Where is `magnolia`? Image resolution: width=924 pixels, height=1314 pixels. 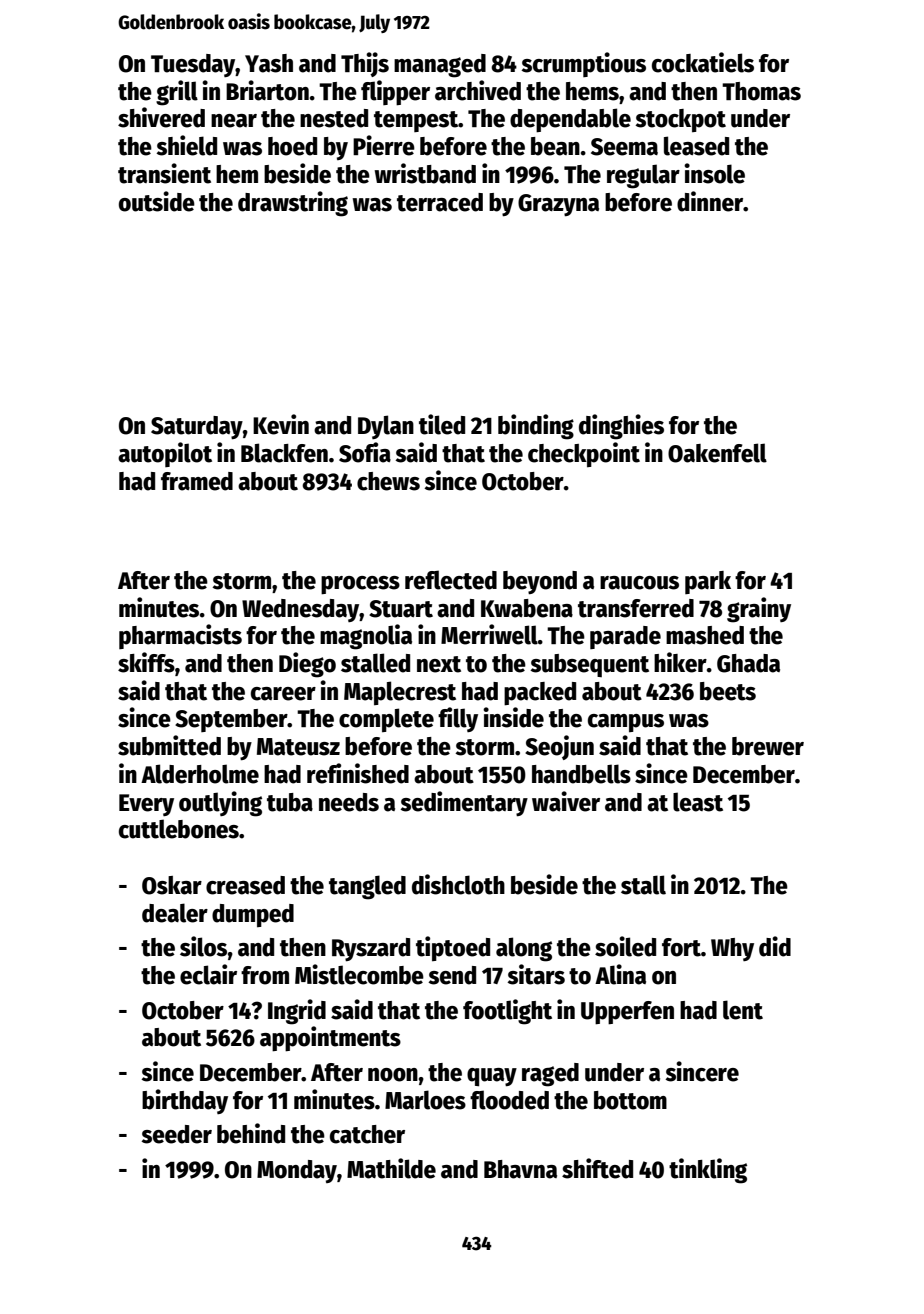
magnolia is located at coordinates (366, 637).
